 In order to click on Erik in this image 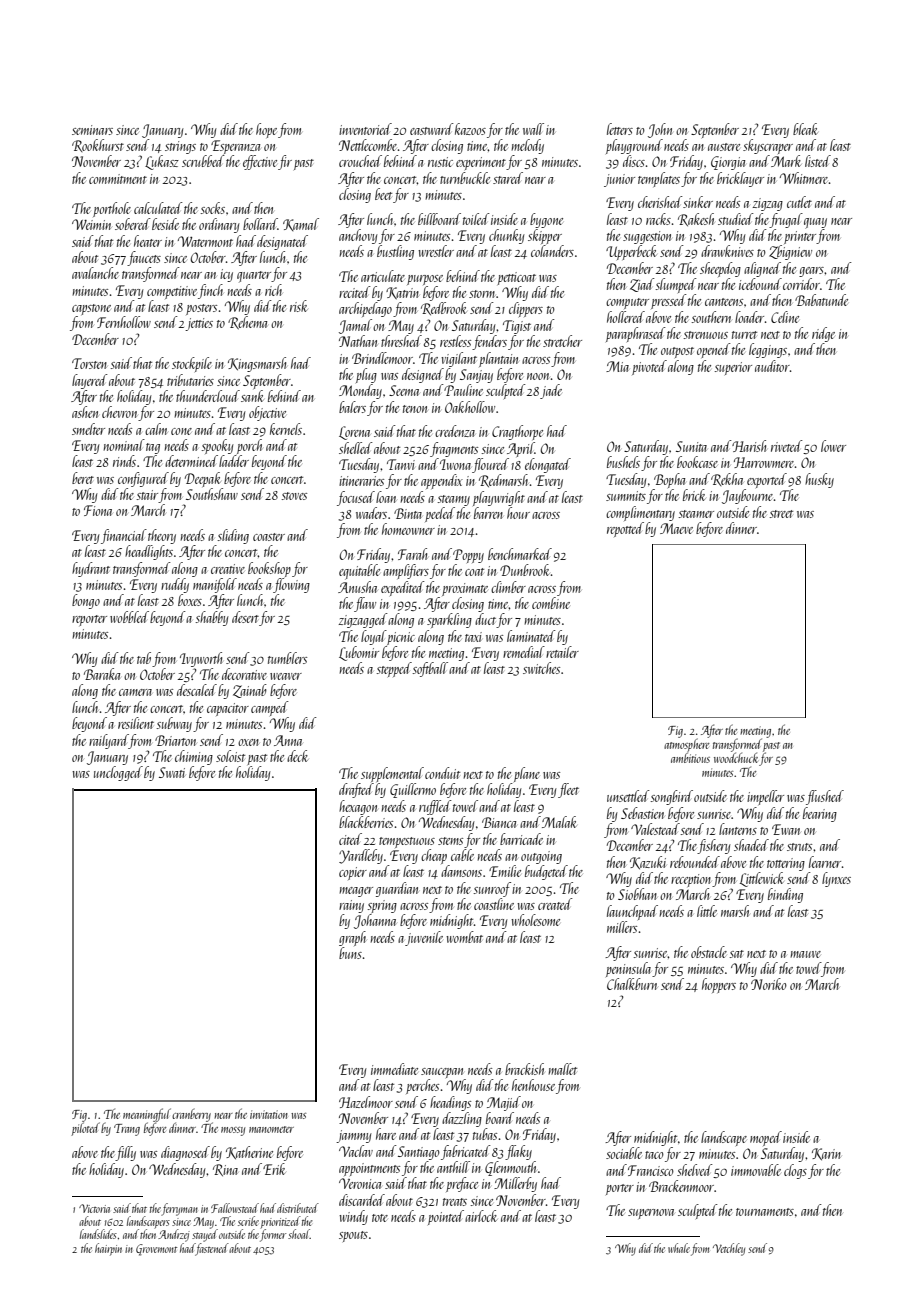, I will do `click(274, 1169)`.
